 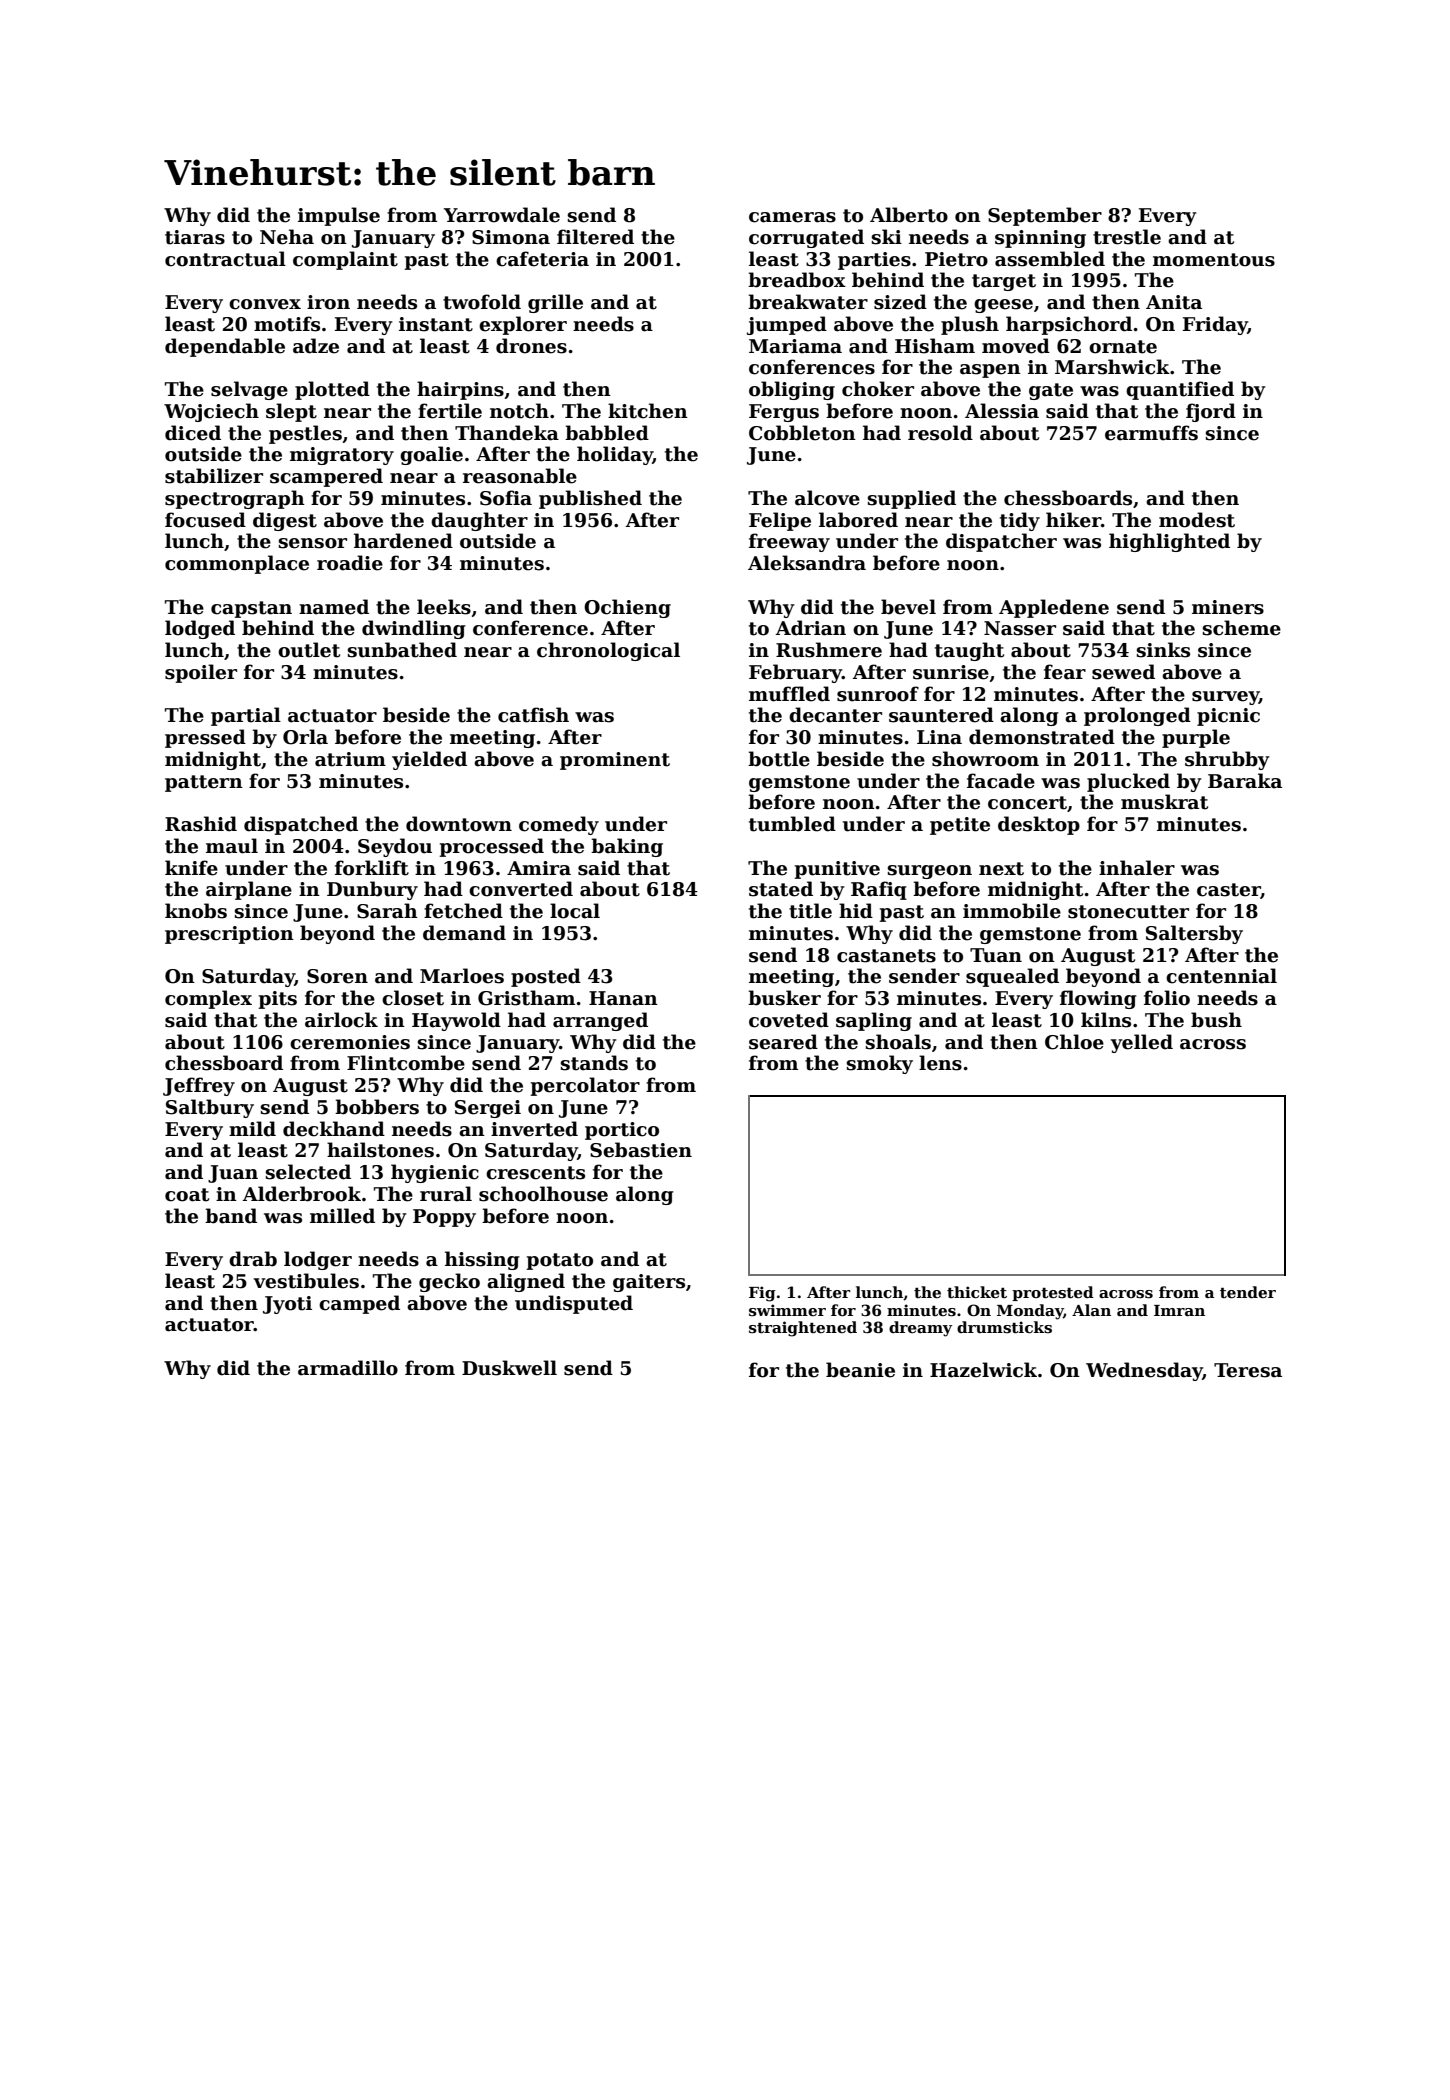 I want to click on tumbled, so click(x=792, y=824).
